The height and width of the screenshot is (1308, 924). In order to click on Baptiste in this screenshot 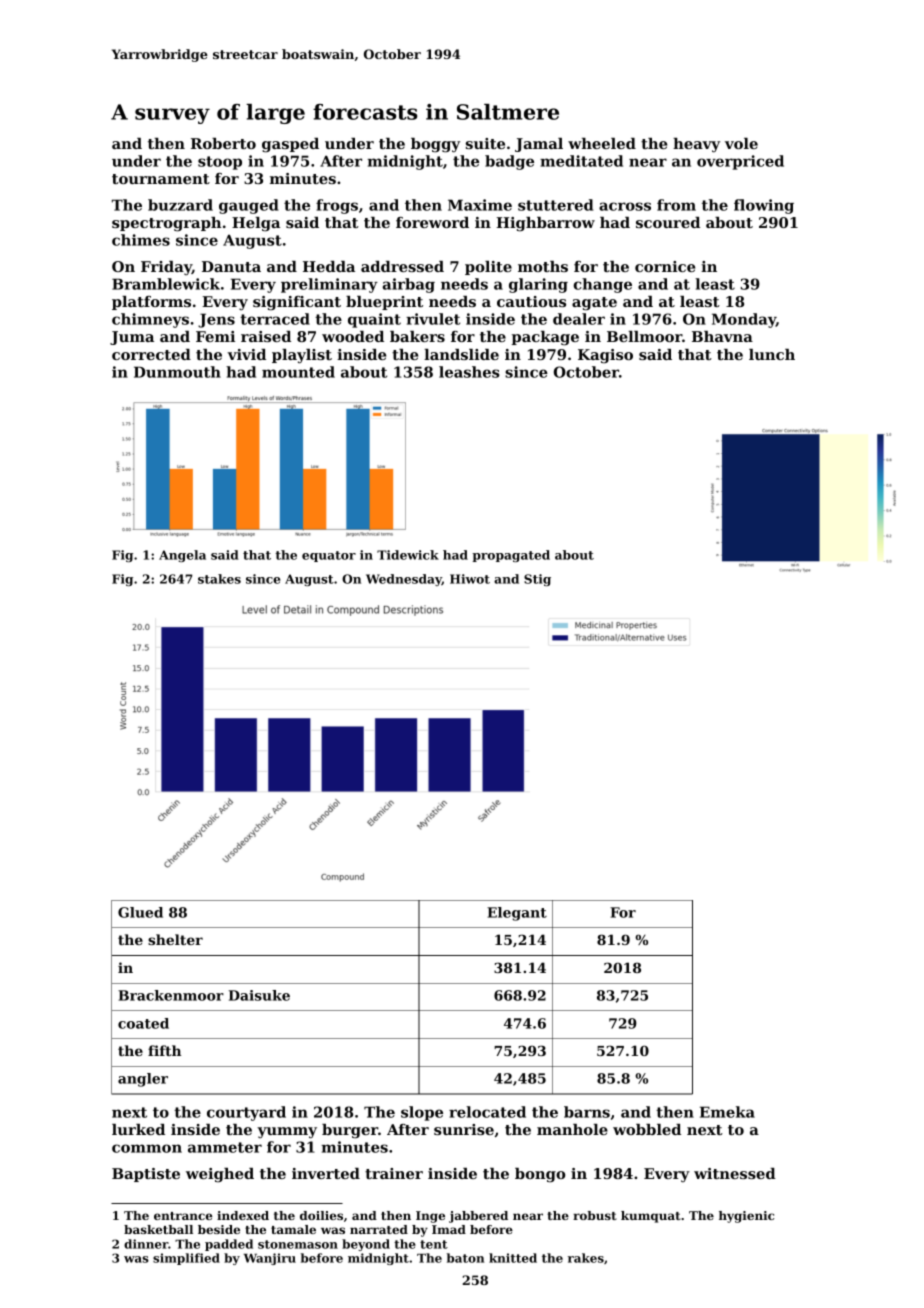, I will do `click(146, 1175)`.
